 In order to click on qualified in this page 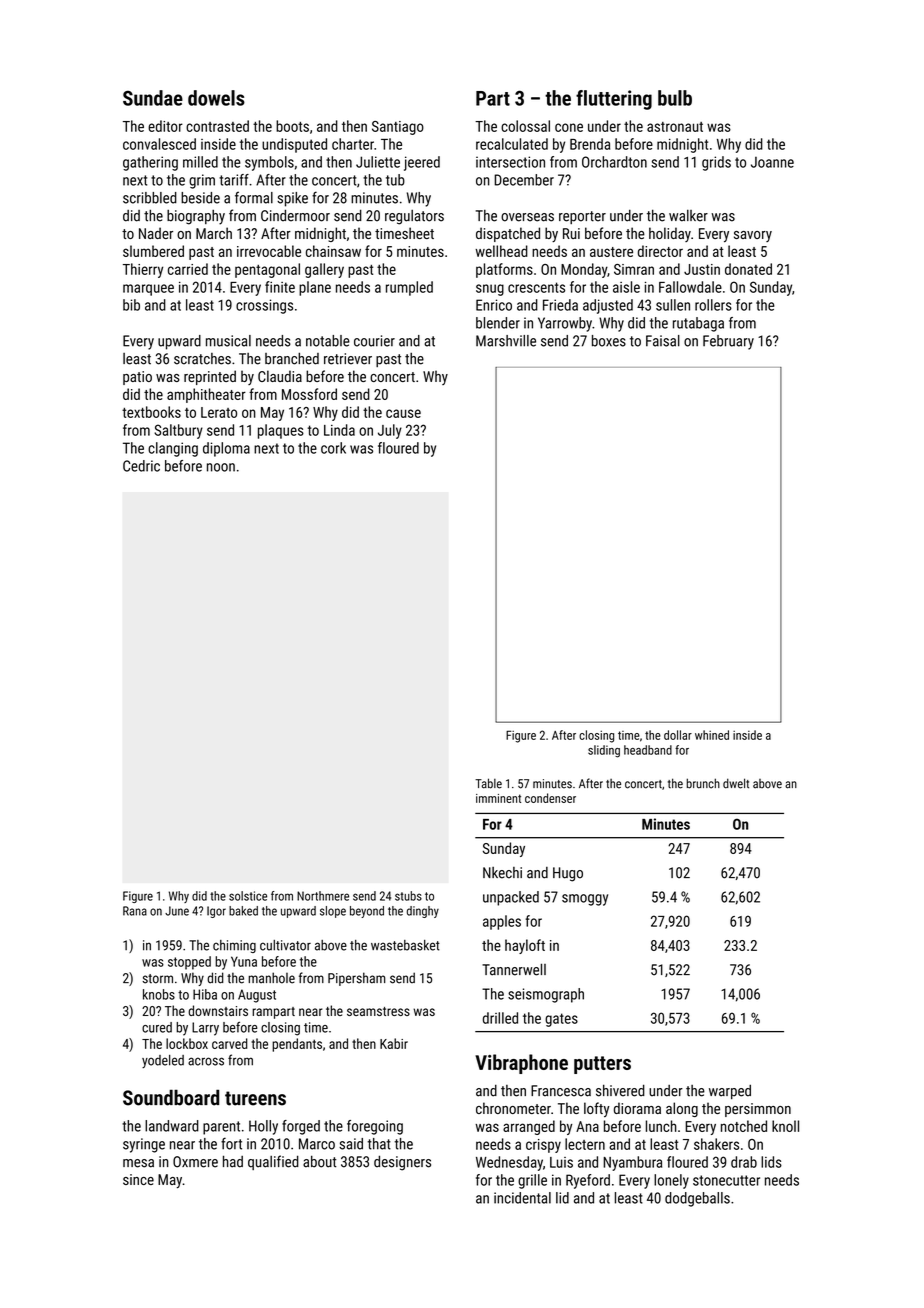, I will do `click(273, 1162)`.
